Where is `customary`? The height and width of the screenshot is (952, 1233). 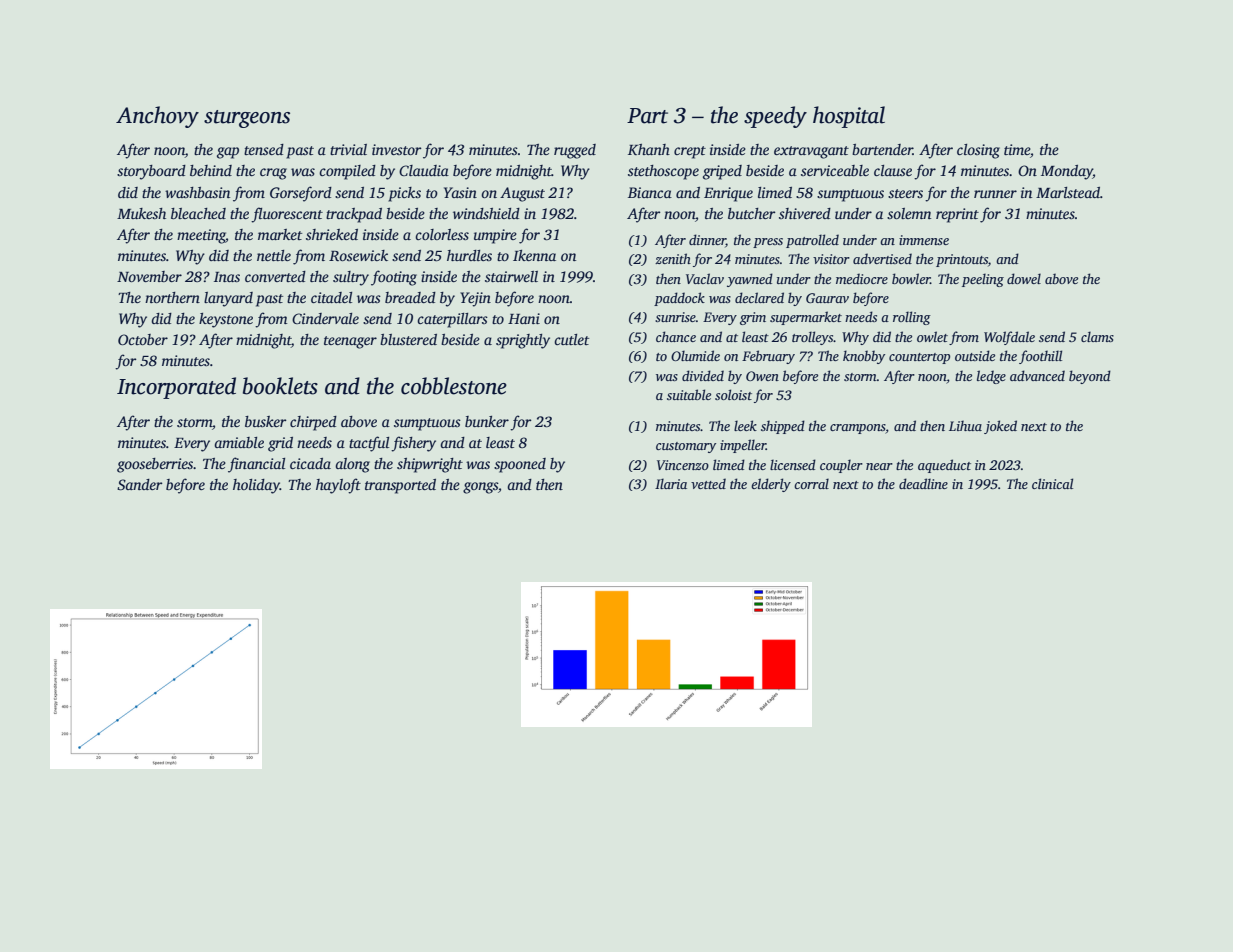
customary is located at coordinates (686, 447).
